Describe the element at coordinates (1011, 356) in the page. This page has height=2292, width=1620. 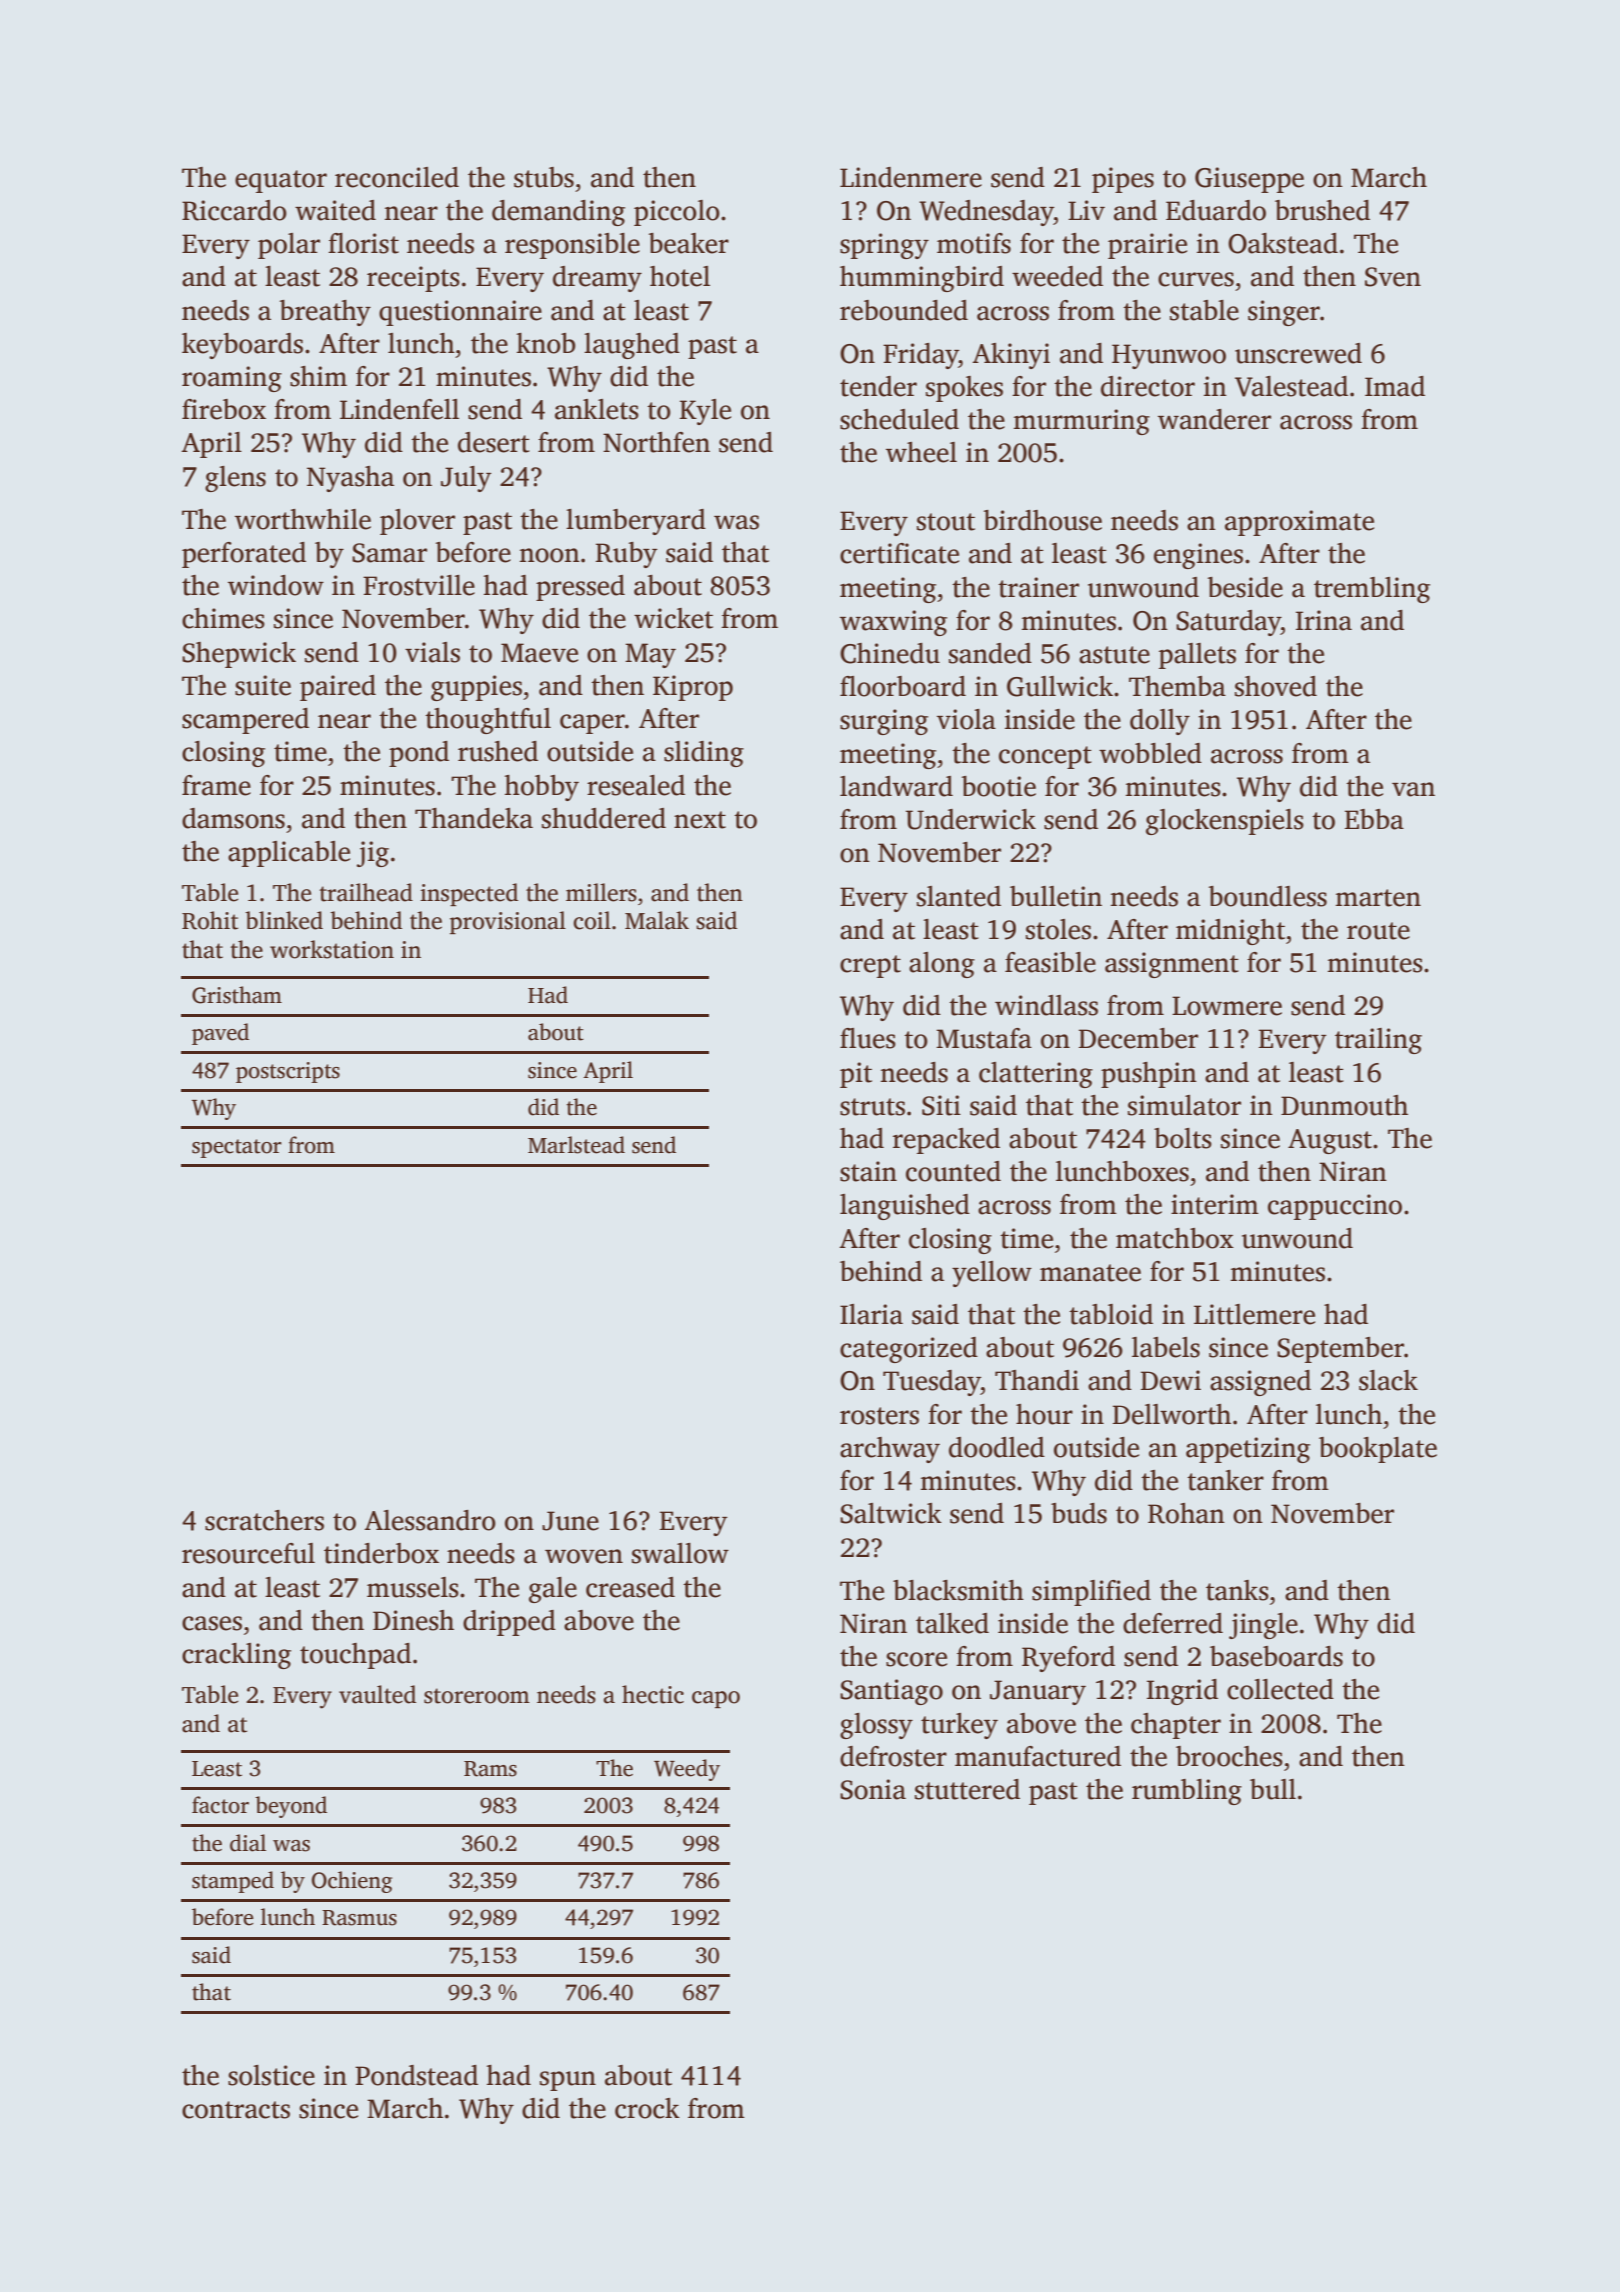
I see `Akinyi` at that location.
